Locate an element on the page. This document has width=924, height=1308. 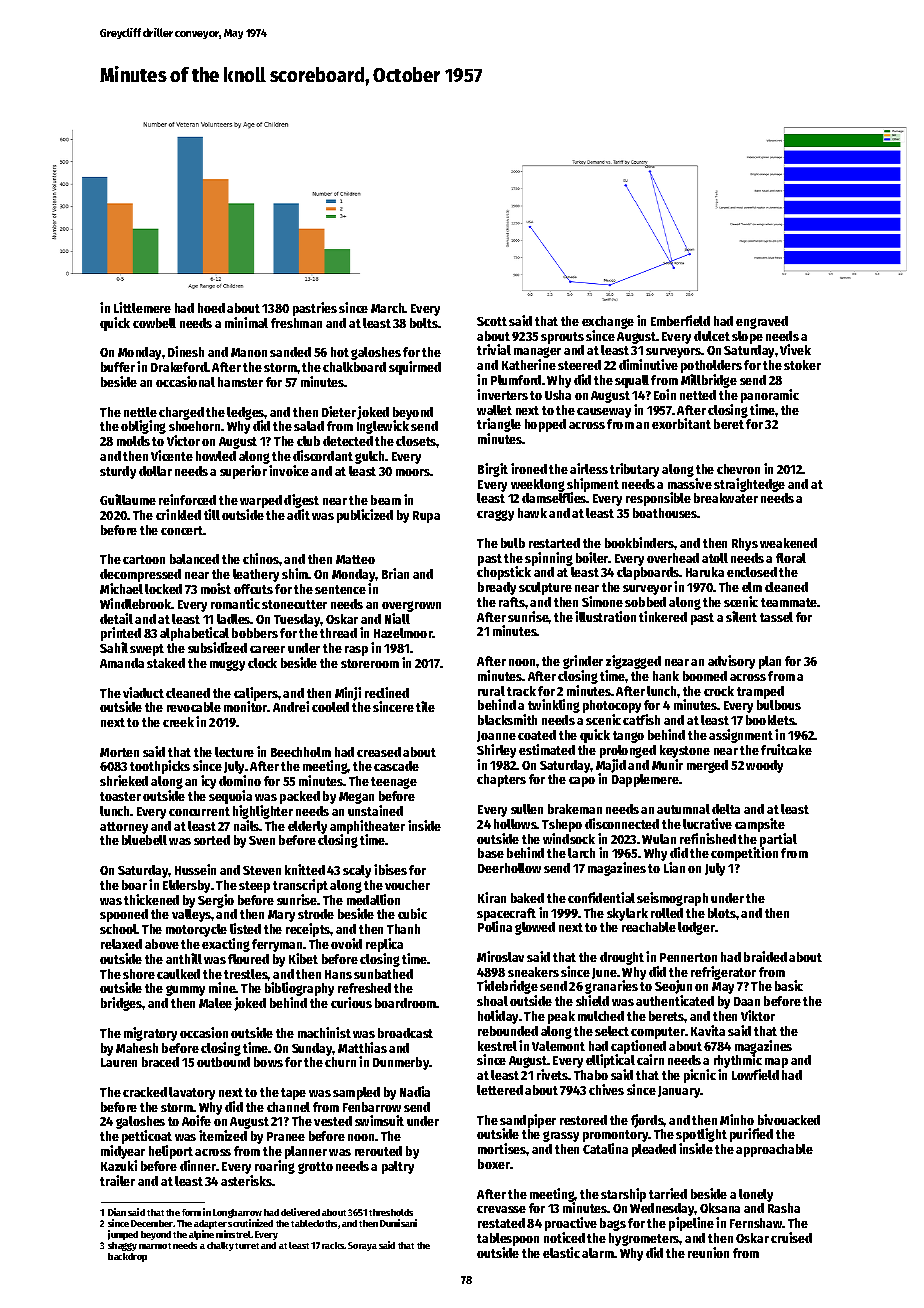
Wulan is located at coordinates (659, 839).
